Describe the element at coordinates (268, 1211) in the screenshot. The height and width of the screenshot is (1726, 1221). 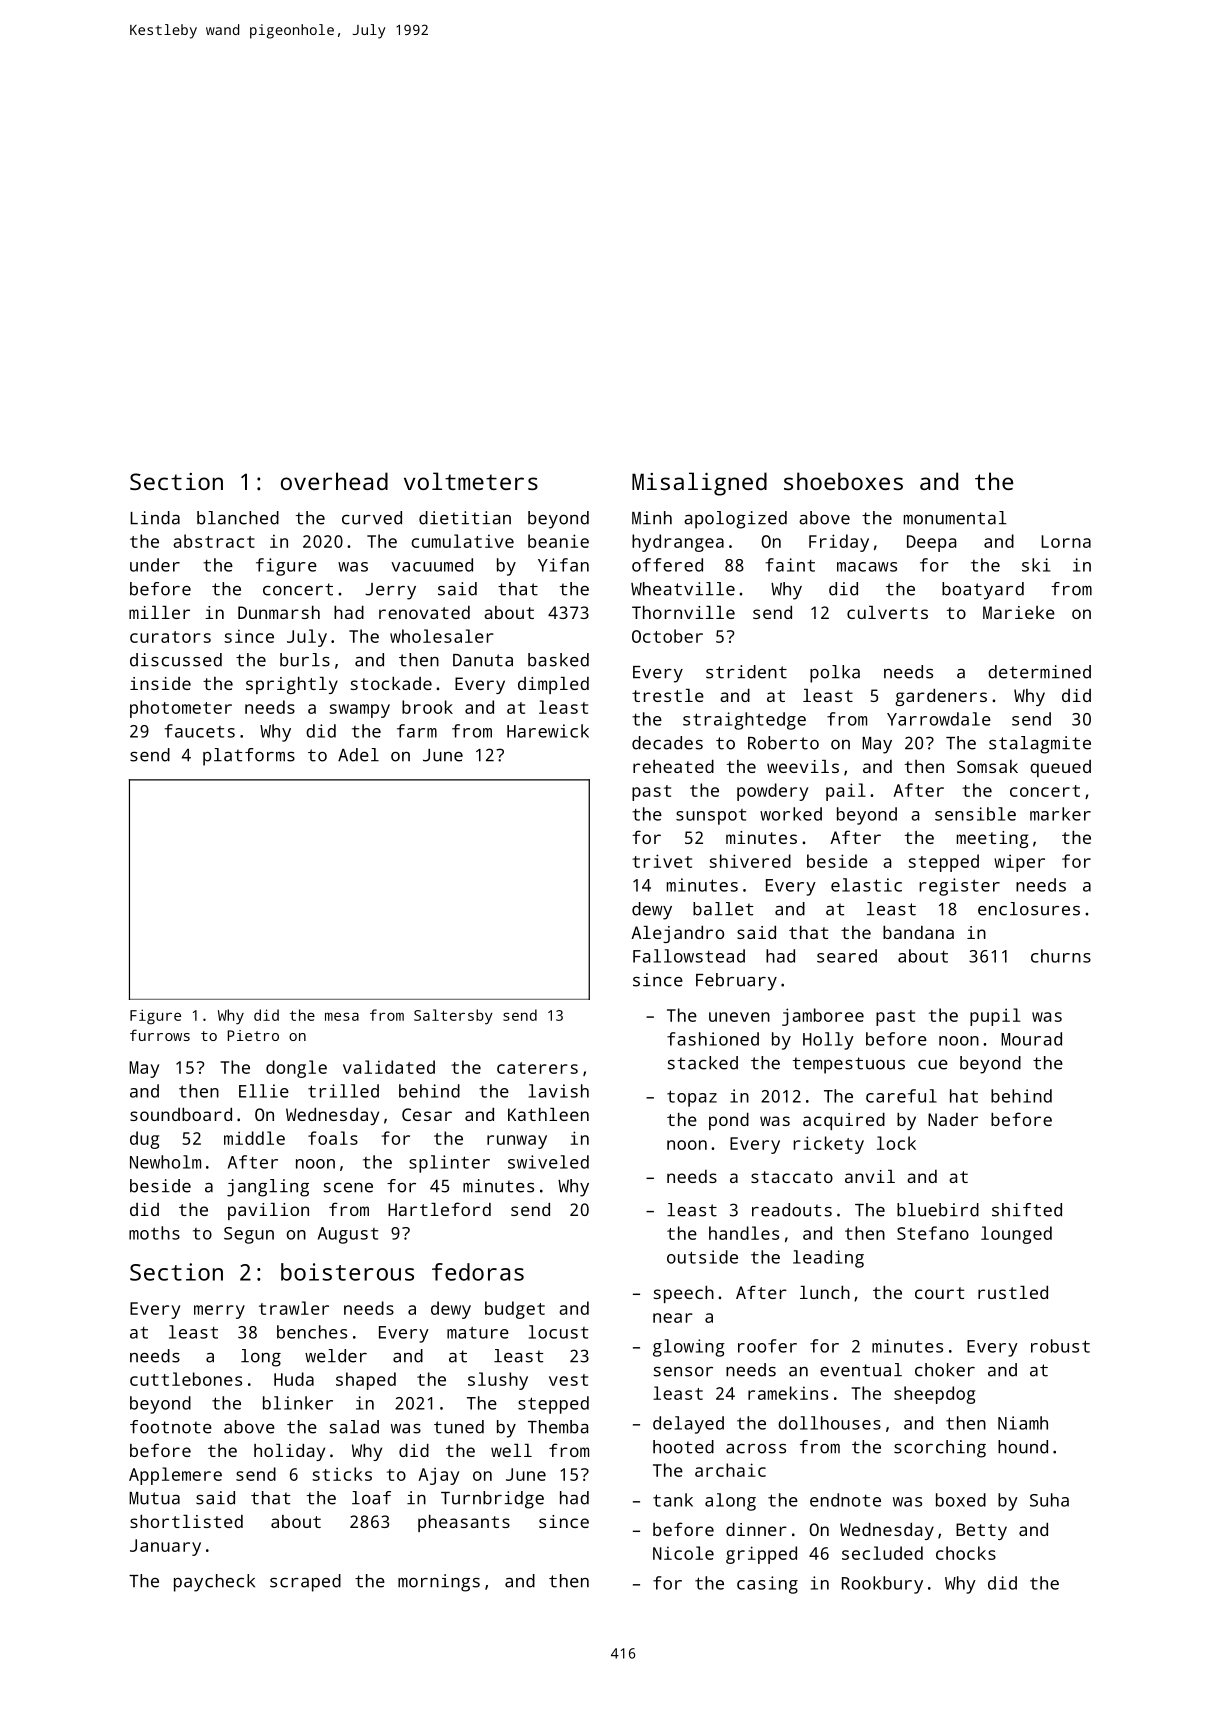
I see `pavilion` at that location.
